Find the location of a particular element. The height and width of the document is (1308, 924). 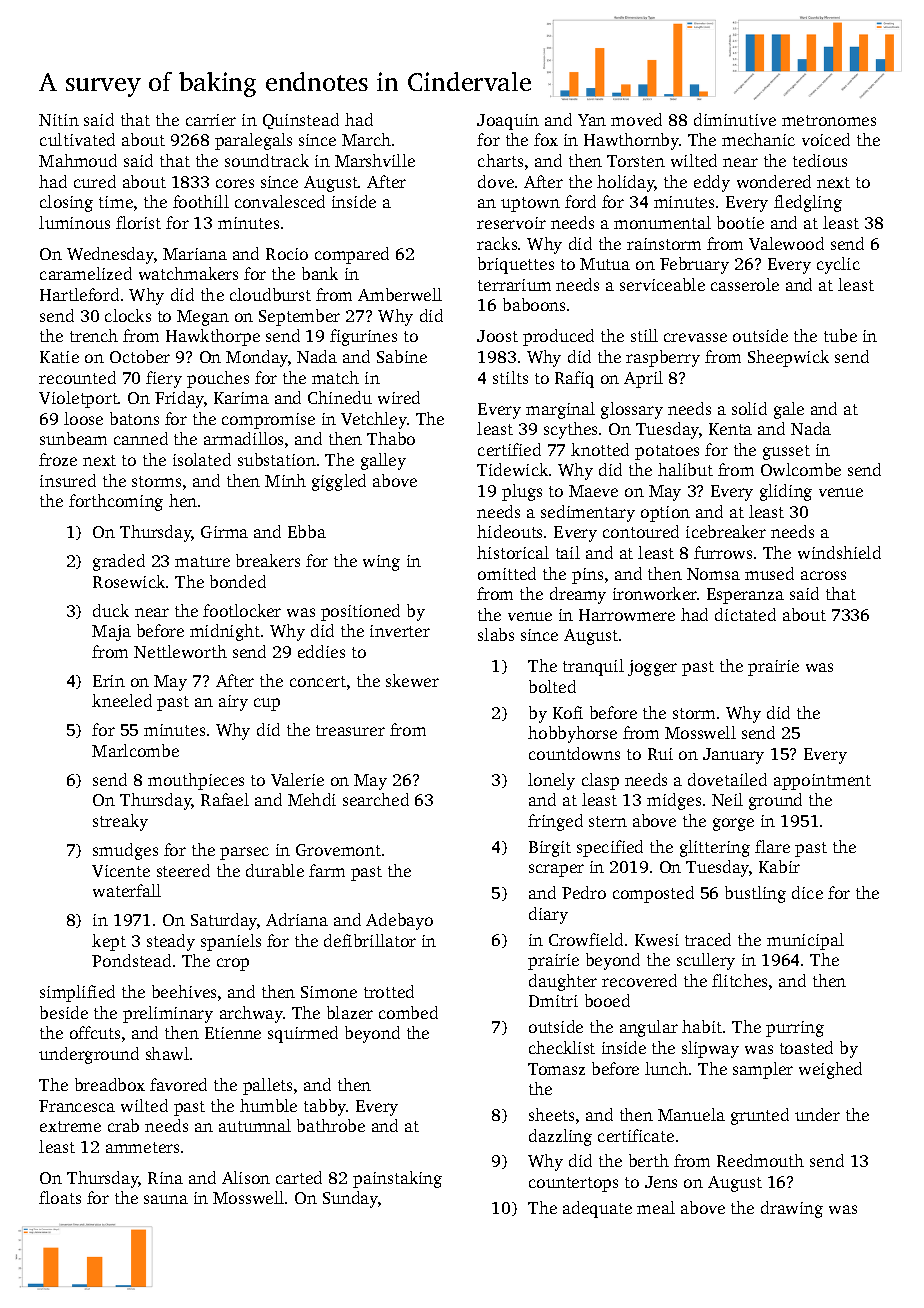

Rui is located at coordinates (660, 754).
